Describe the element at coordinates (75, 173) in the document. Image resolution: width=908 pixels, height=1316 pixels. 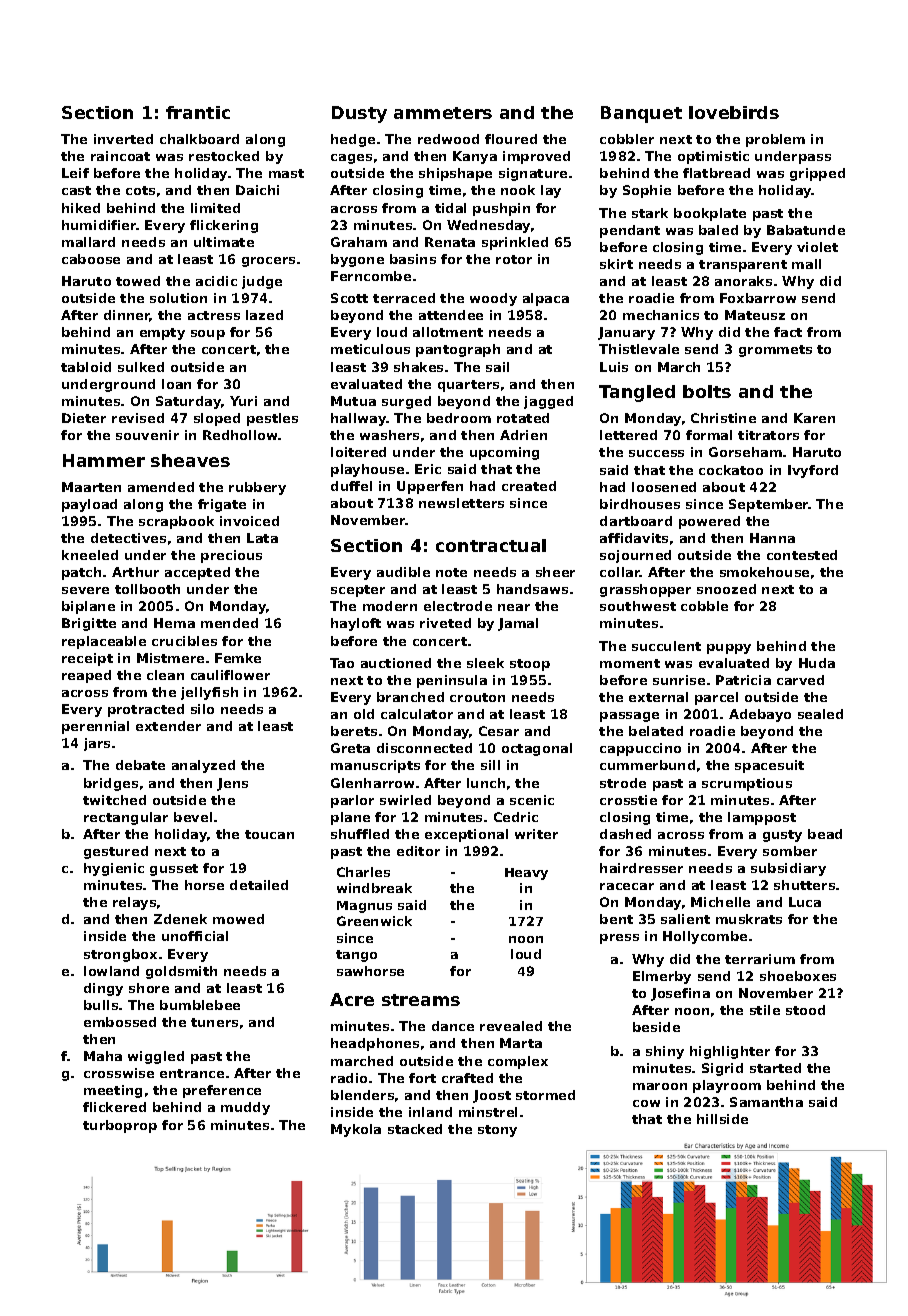
I see `Leif` at that location.
